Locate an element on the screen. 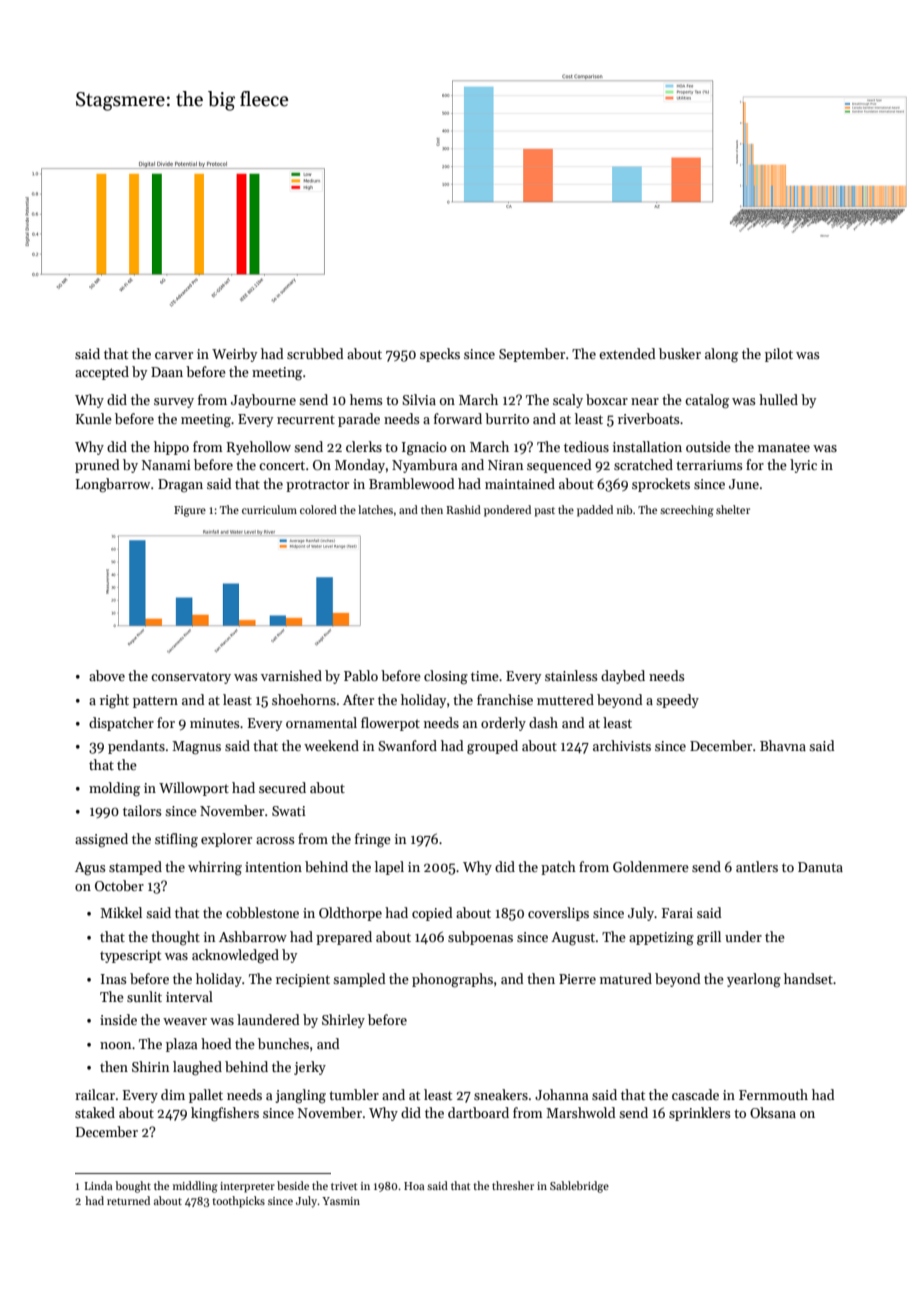 The image size is (924, 1308). middling is located at coordinates (195, 1187).
